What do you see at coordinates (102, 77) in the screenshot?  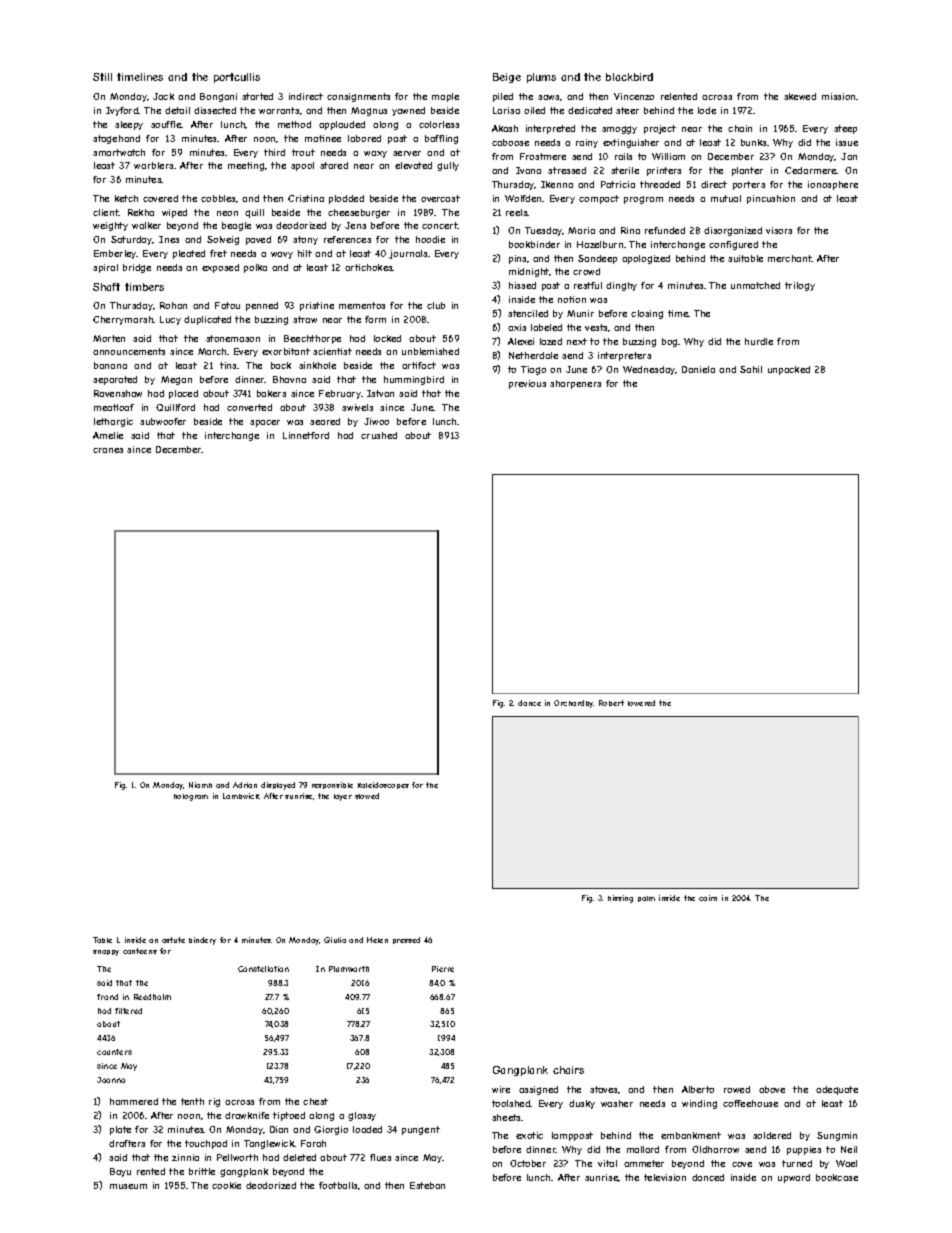 I see `Still` at bounding box center [102, 77].
